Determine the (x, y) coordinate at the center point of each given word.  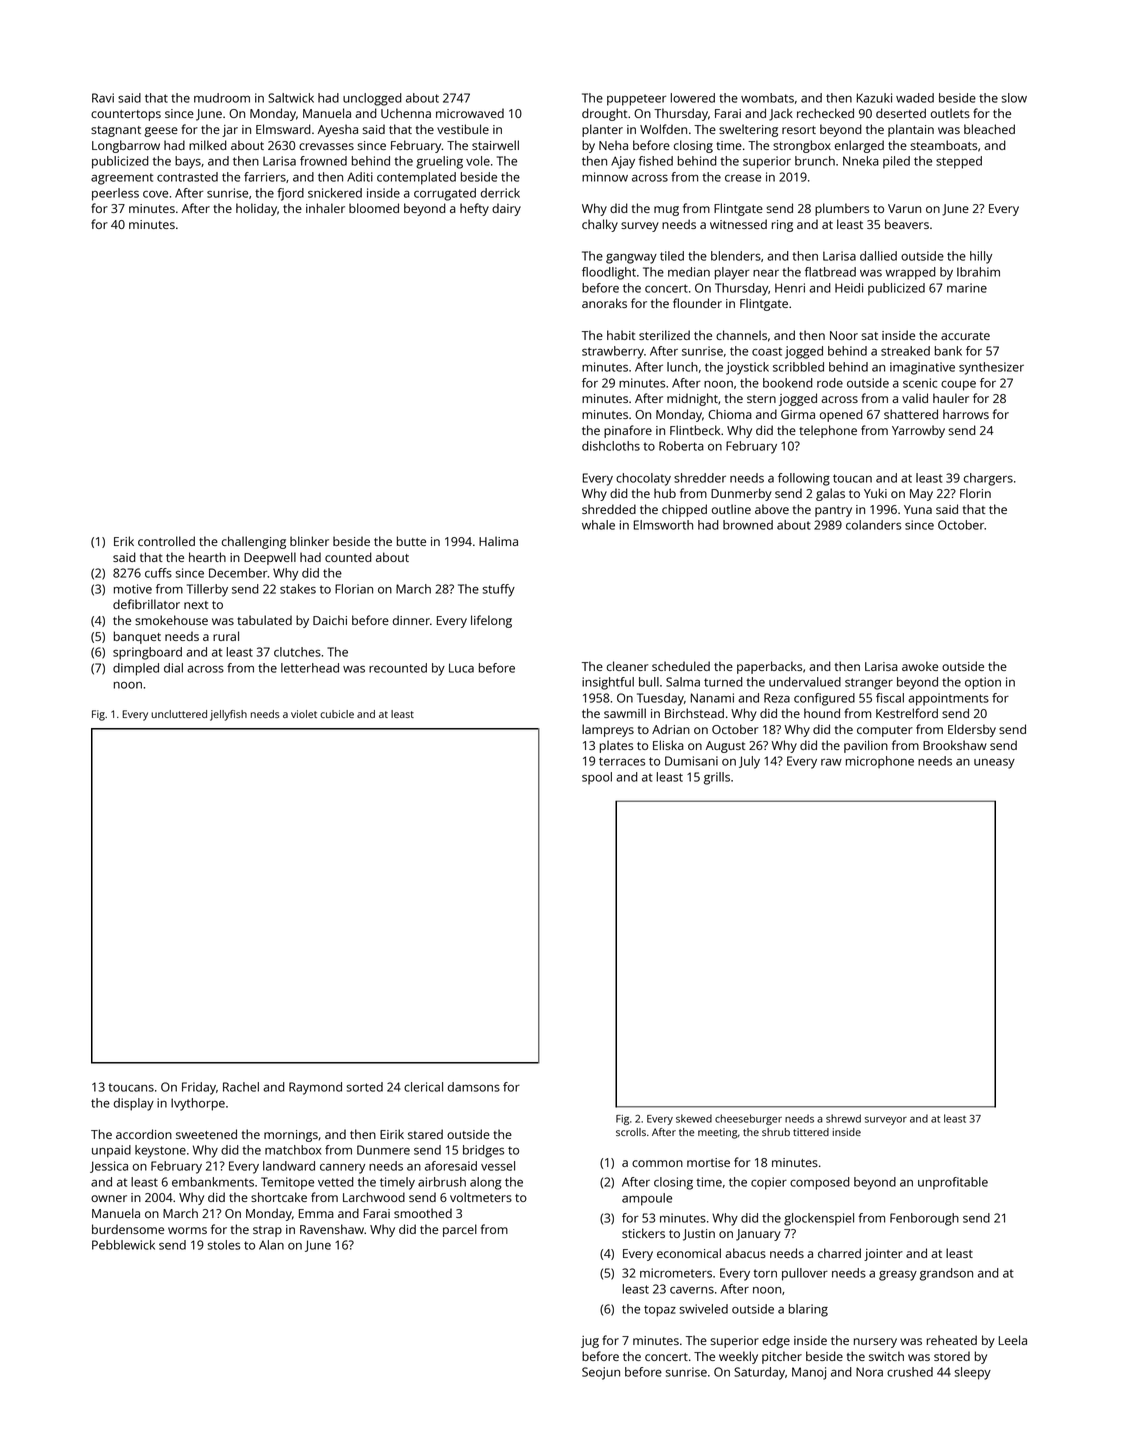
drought (604, 114)
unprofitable (953, 1183)
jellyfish (228, 715)
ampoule (647, 1199)
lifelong (491, 621)
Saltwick (291, 98)
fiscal (890, 698)
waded (915, 98)
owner (109, 1198)
